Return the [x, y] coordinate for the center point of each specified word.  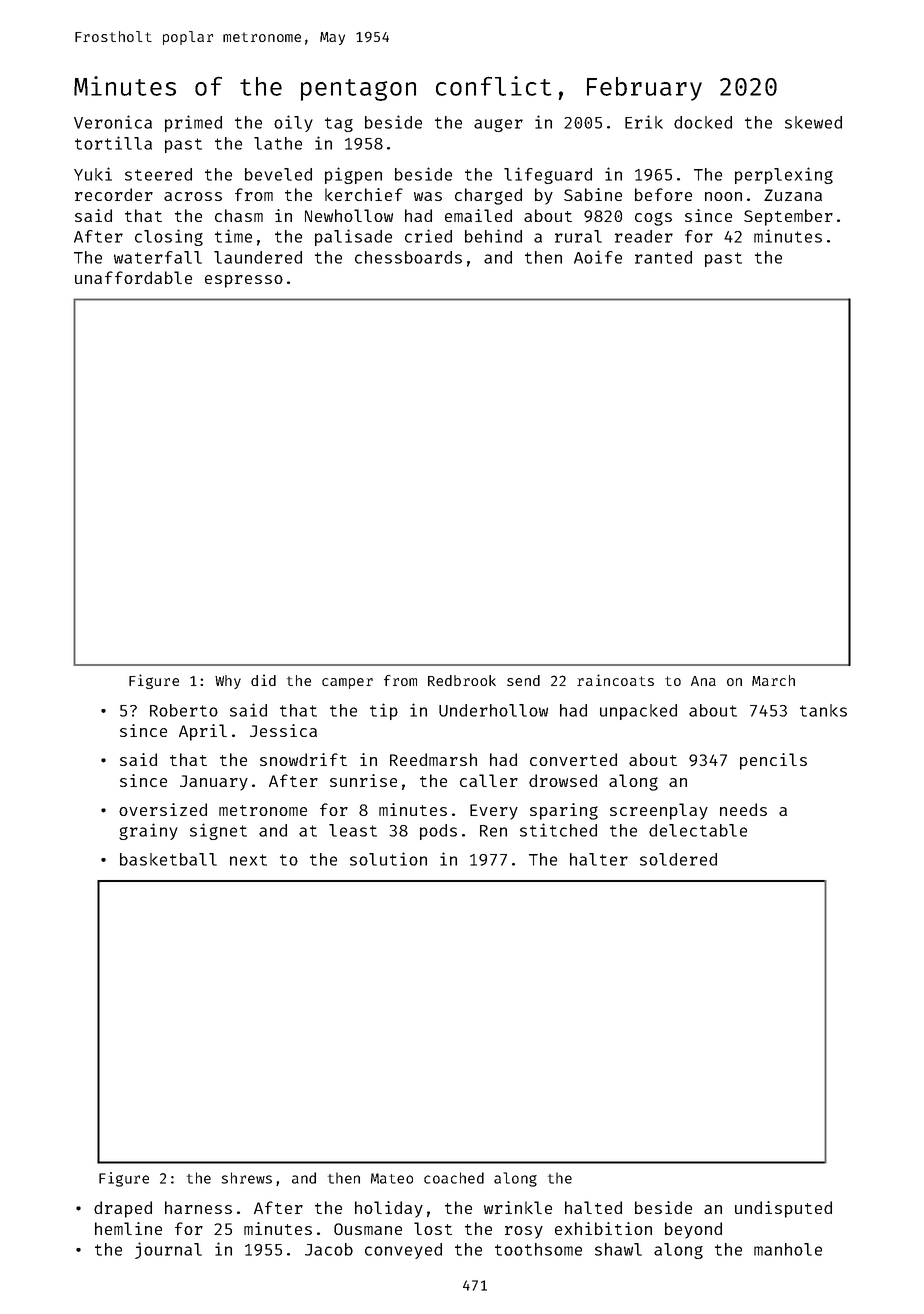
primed [193, 123]
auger [498, 125]
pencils [773, 761]
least [353, 830]
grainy [148, 831]
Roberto [184, 710]
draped [123, 1209]
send [523, 680]
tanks [823, 710]
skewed [813, 122]
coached [454, 1178]
